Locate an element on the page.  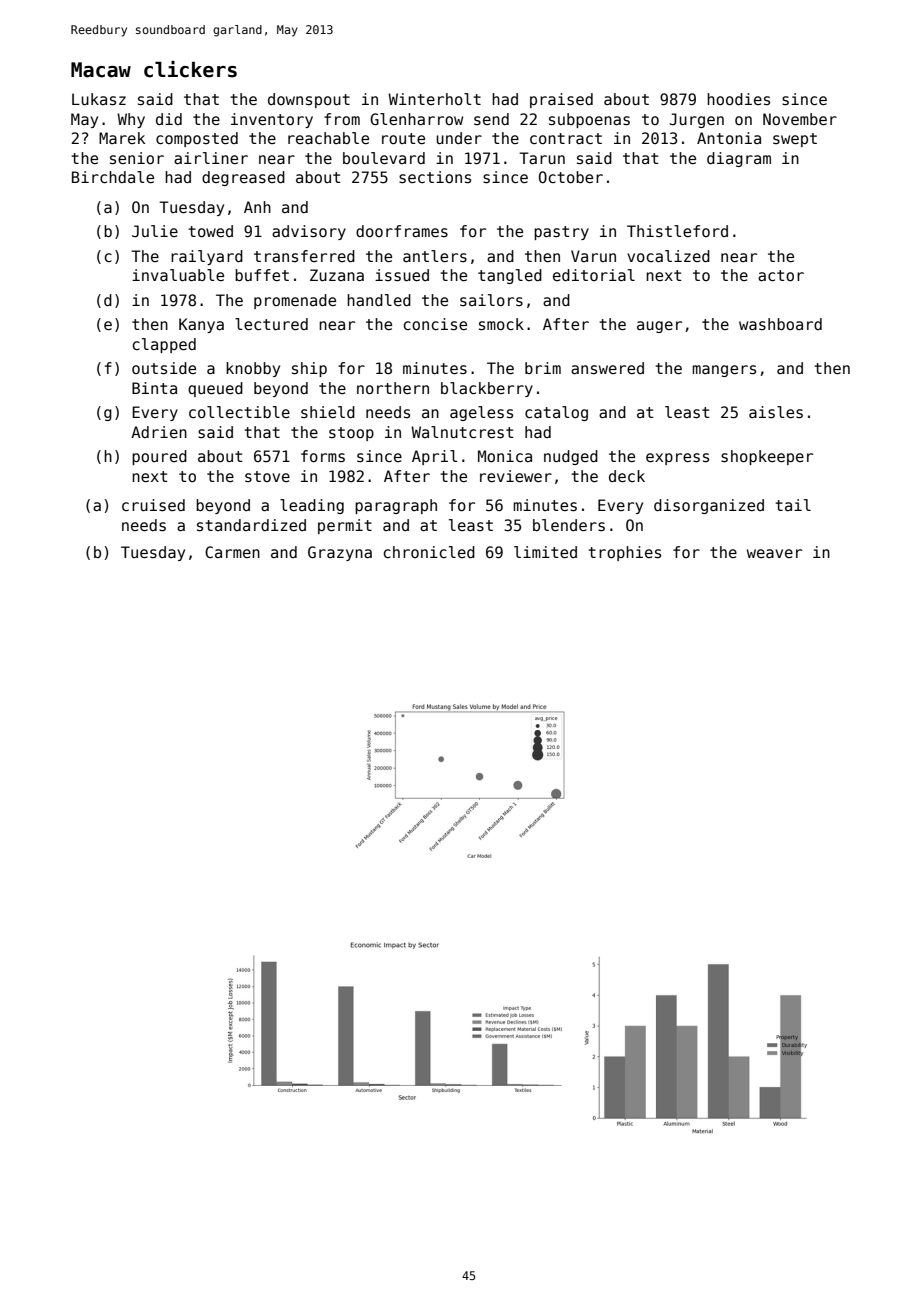
hoodies is located at coordinates (738, 99).
